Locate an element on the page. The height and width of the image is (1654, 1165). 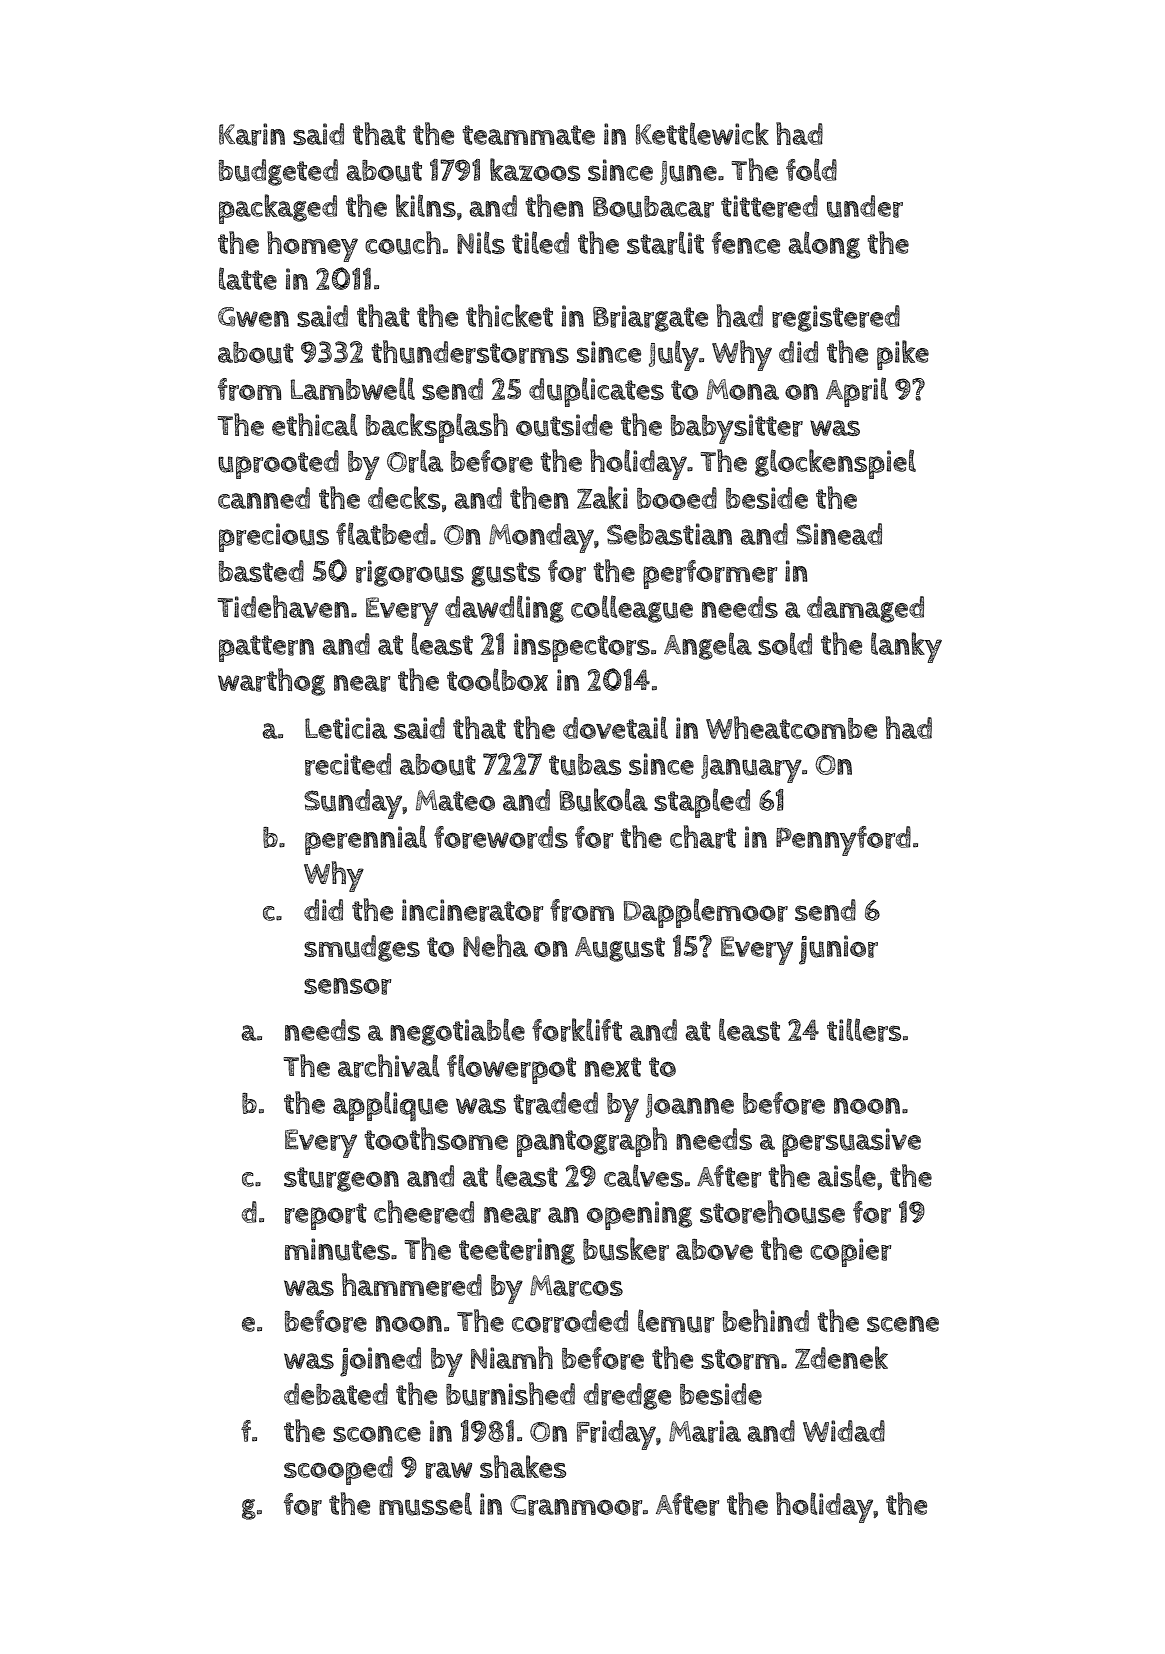
Joanne is located at coordinates (690, 1106).
